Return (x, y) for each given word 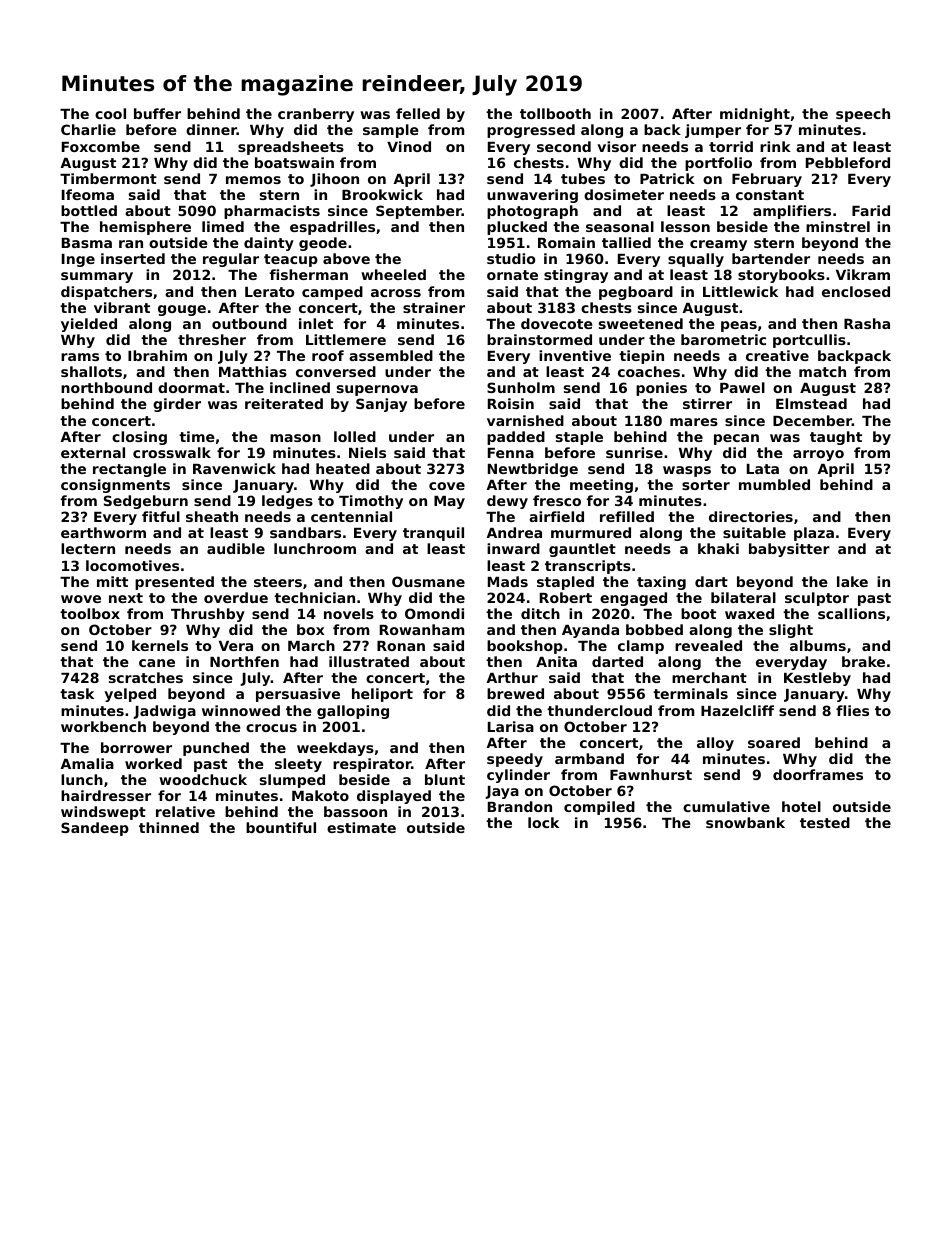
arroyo (818, 455)
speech (863, 115)
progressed (531, 131)
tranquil (433, 534)
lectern (88, 548)
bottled (89, 210)
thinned (169, 827)
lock (543, 822)
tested (825, 822)
